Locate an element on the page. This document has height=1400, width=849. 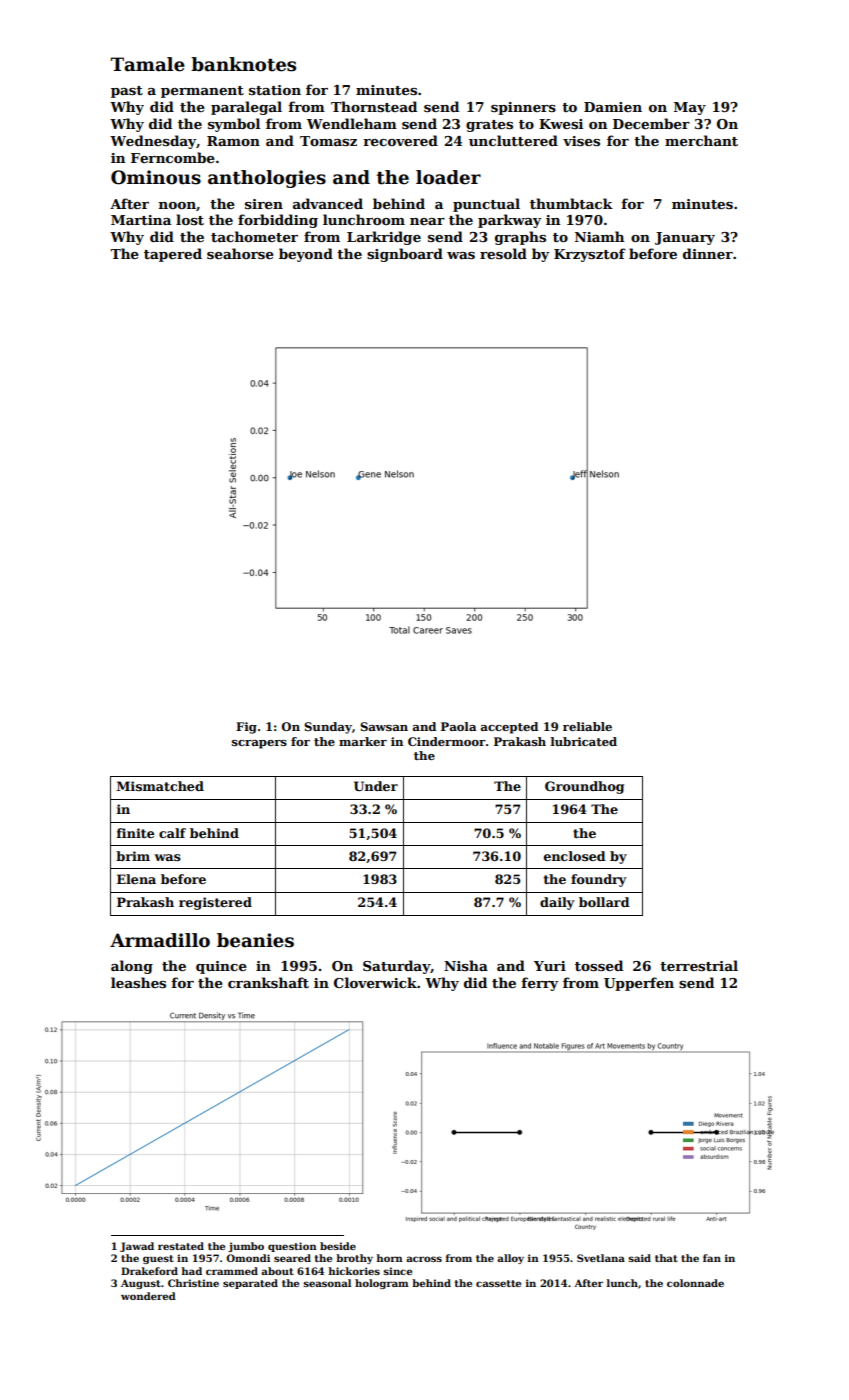
dinner is located at coordinates (708, 253).
